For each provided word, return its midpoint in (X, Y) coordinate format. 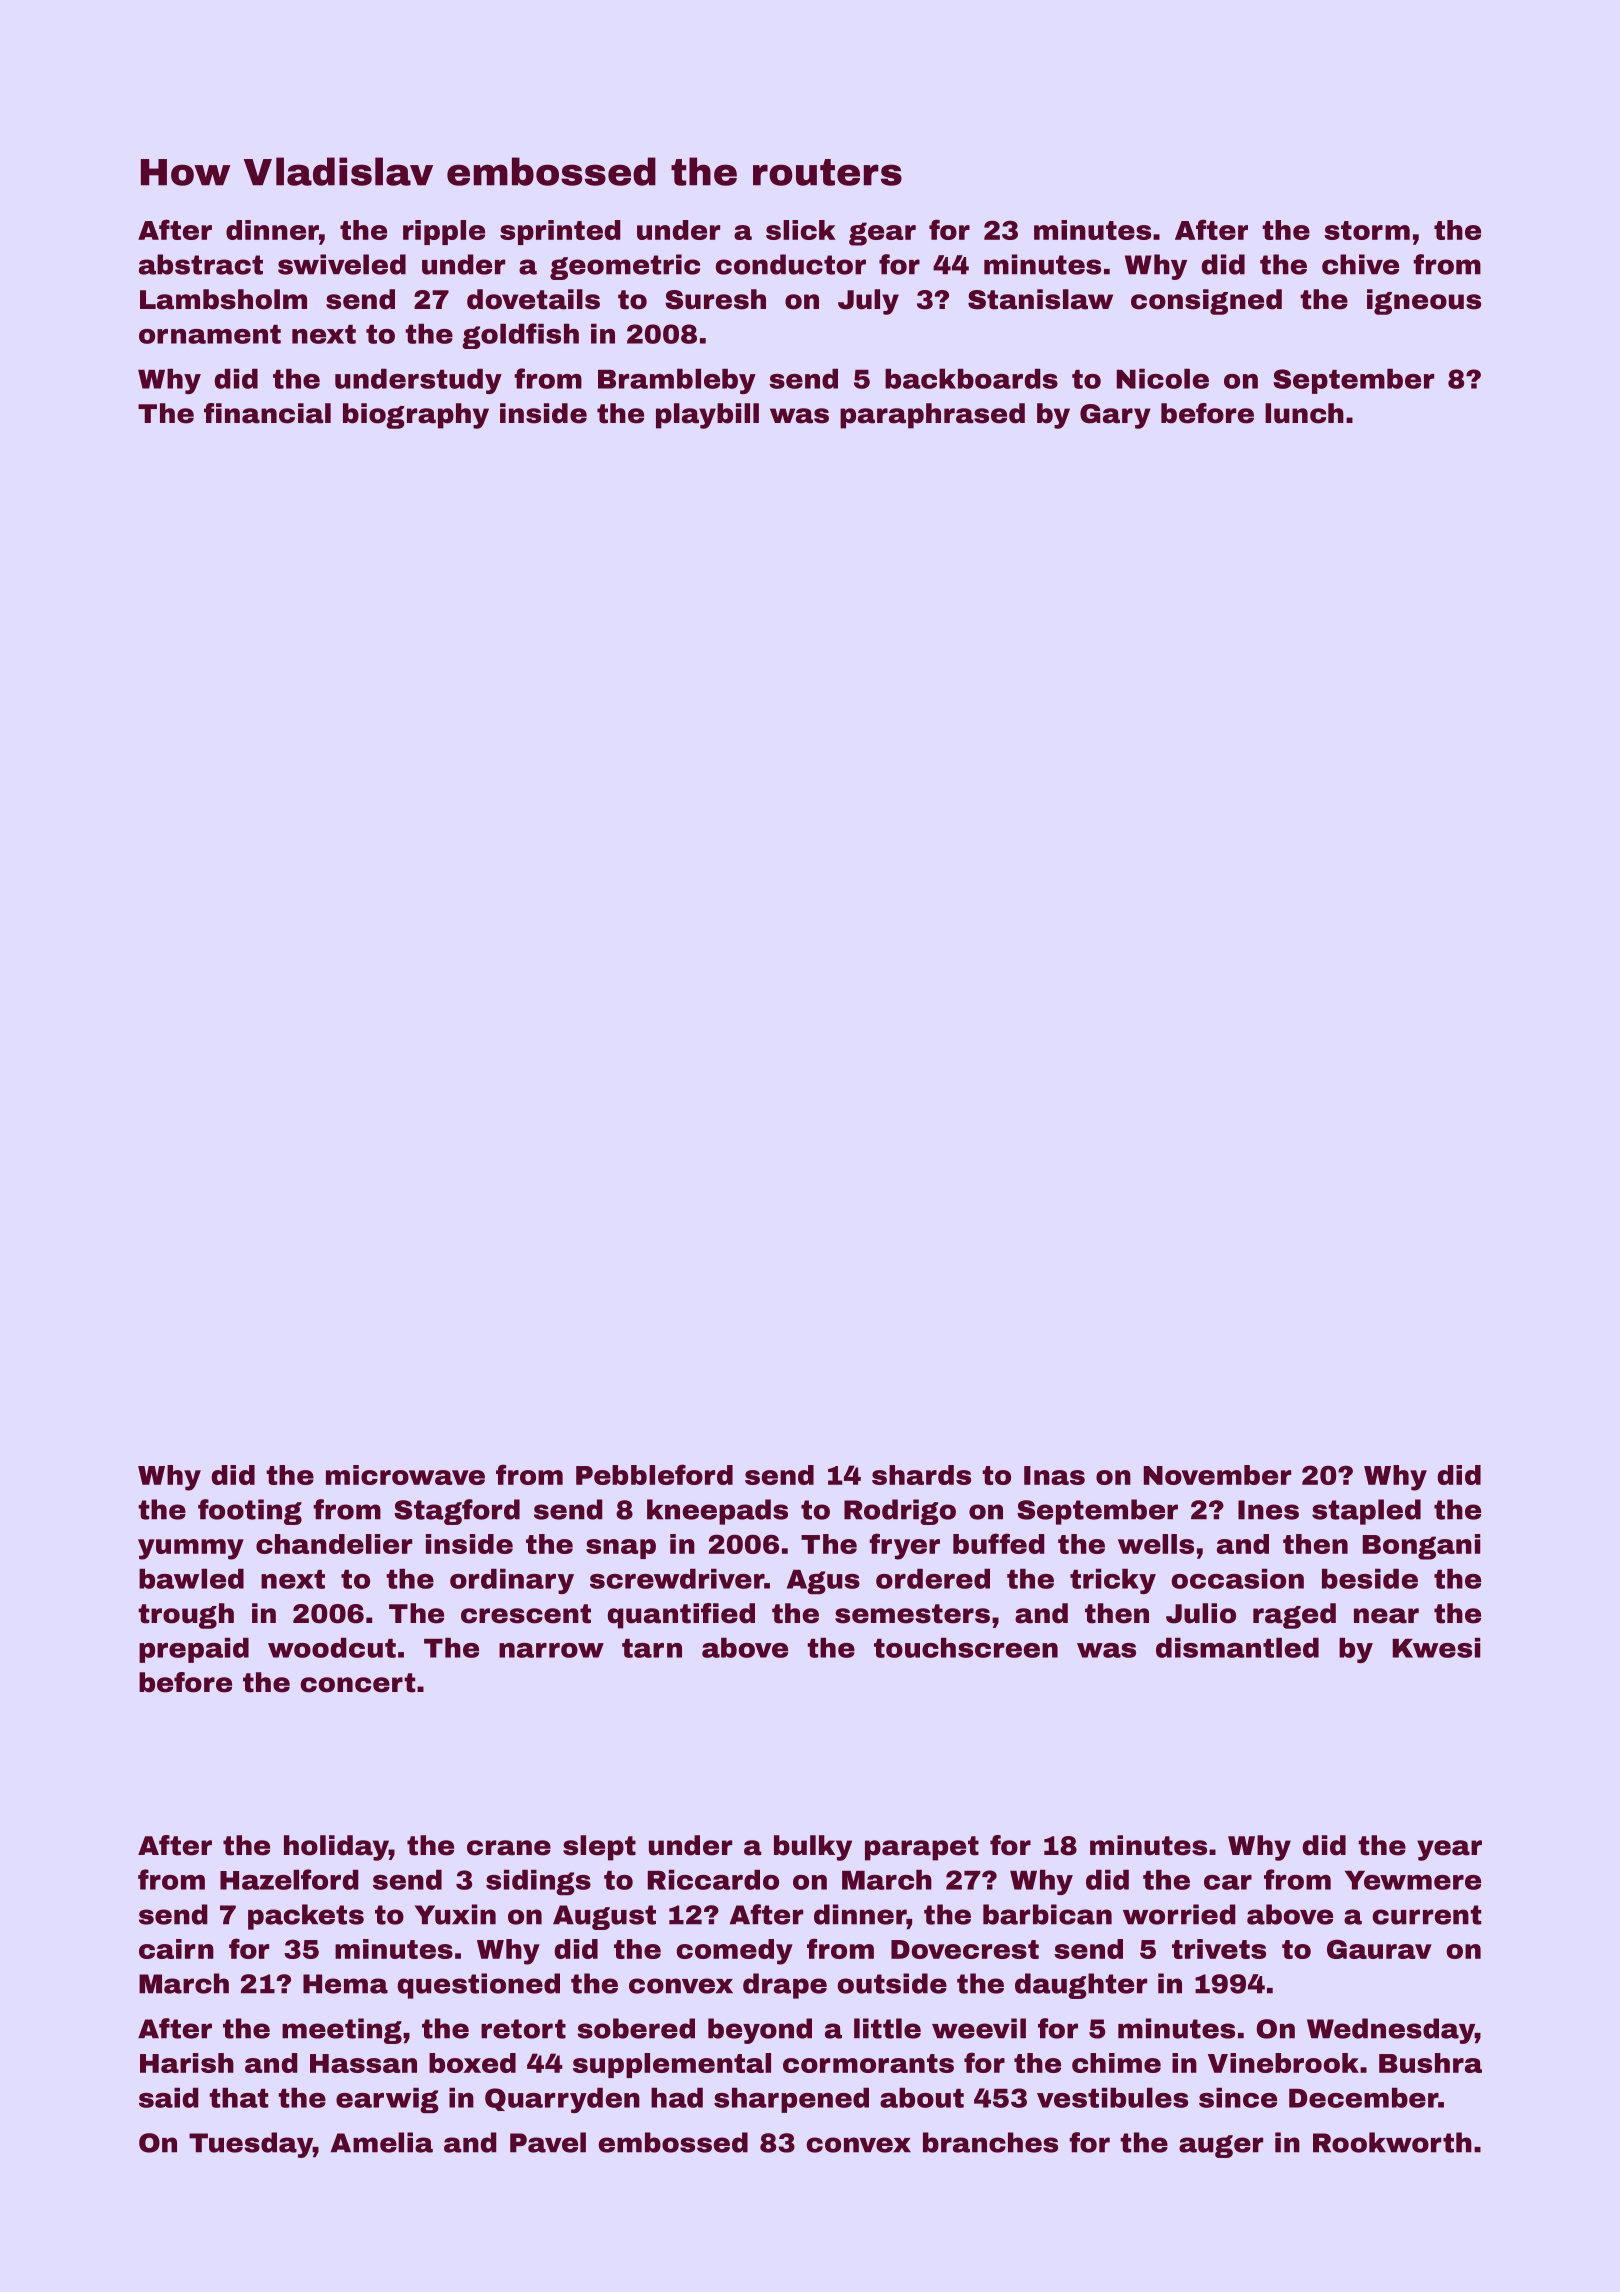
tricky (1113, 1581)
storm (1367, 230)
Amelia (382, 2142)
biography (416, 416)
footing (250, 1512)
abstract (201, 264)
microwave (405, 1475)
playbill (707, 416)
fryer (904, 1546)
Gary (1115, 416)
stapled (1366, 1512)
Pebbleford (654, 1474)
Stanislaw (1040, 299)
